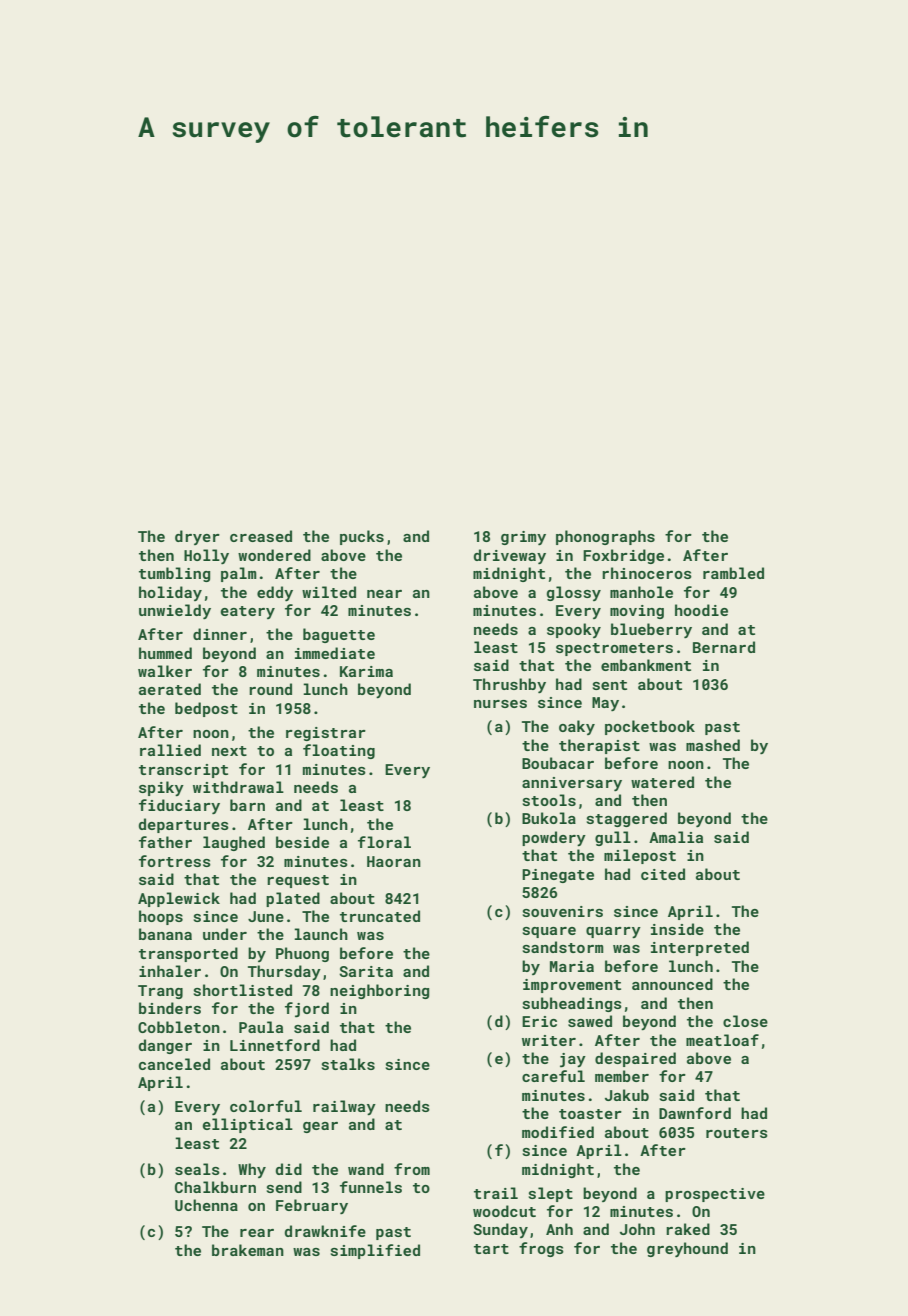  What do you see at coordinates (563, 911) in the screenshot?
I see `souvenirs` at bounding box center [563, 911].
